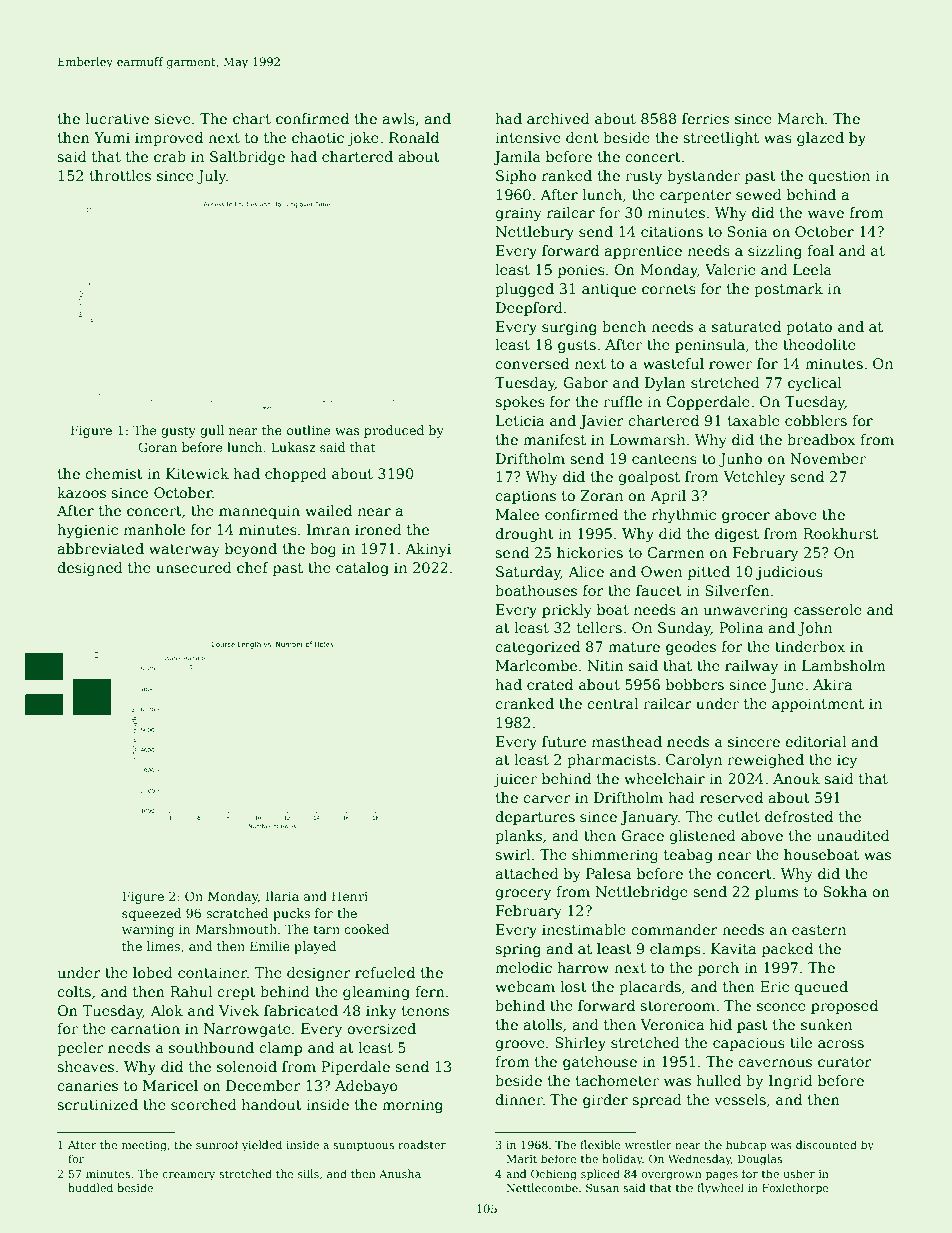 The height and width of the screenshot is (1233, 952). I want to click on archived, so click(558, 118).
